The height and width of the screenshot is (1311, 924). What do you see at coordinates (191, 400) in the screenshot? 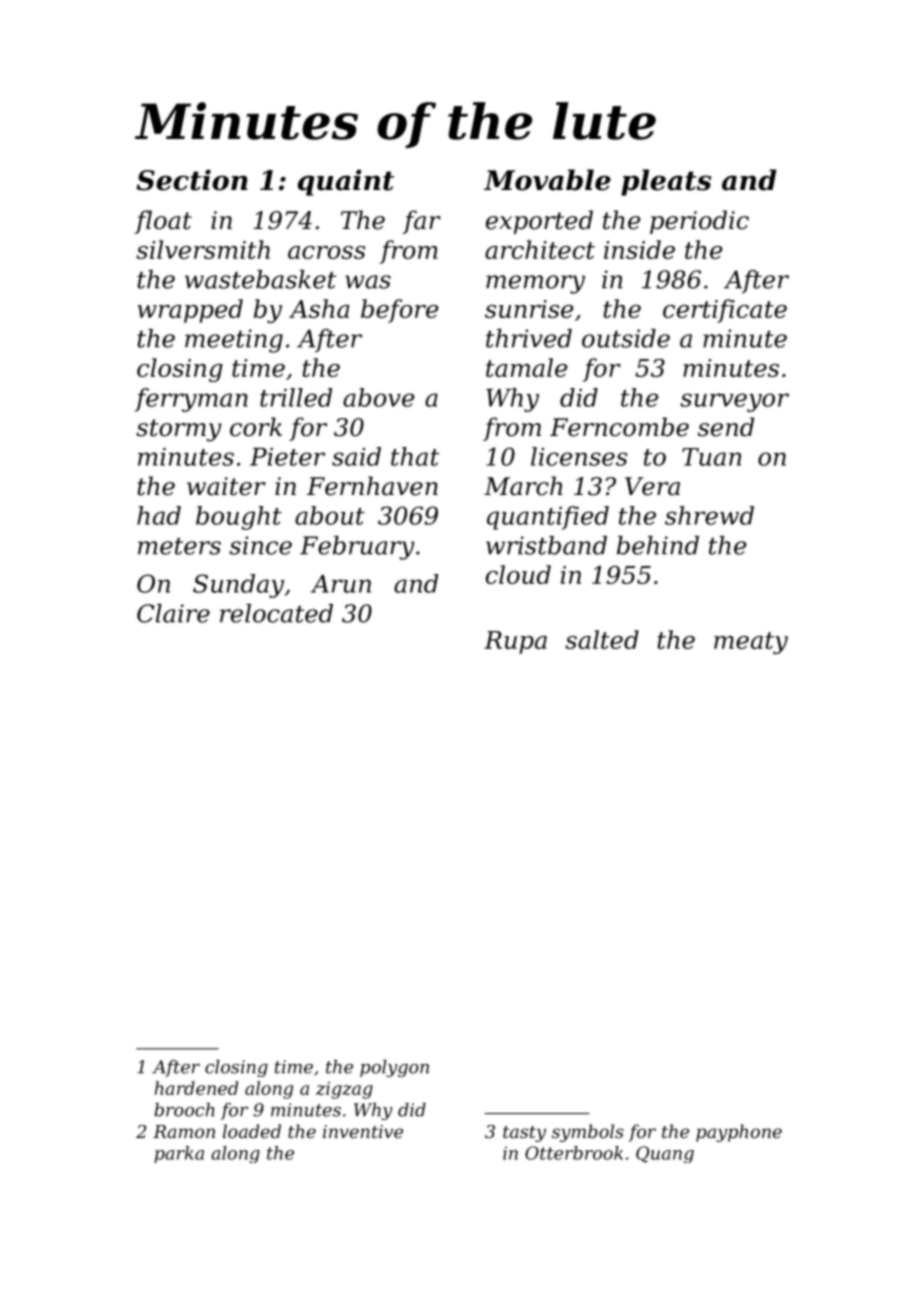
I see `ferryman` at bounding box center [191, 400].
